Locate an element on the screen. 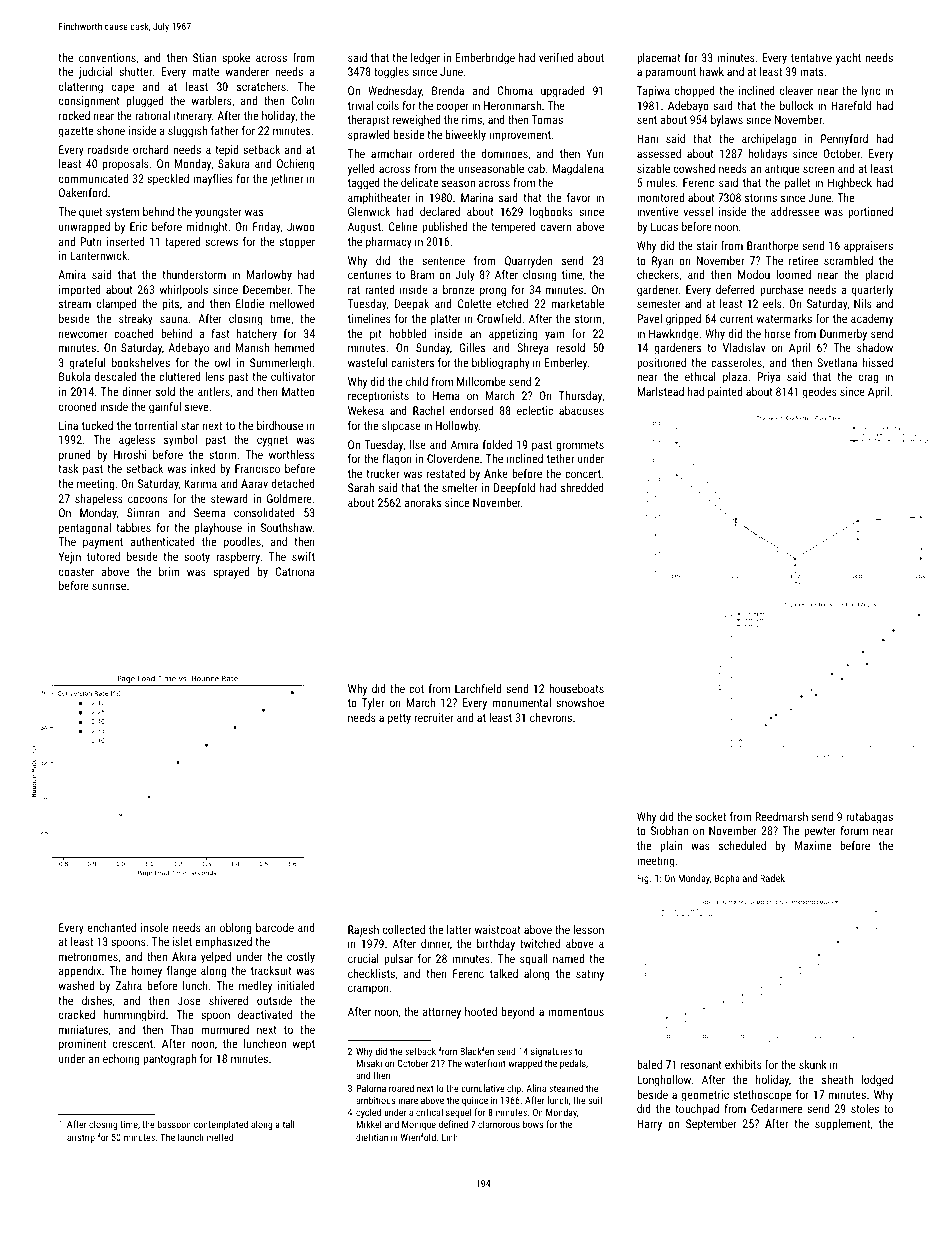 The image size is (952, 1233). chevrons is located at coordinates (551, 717).
